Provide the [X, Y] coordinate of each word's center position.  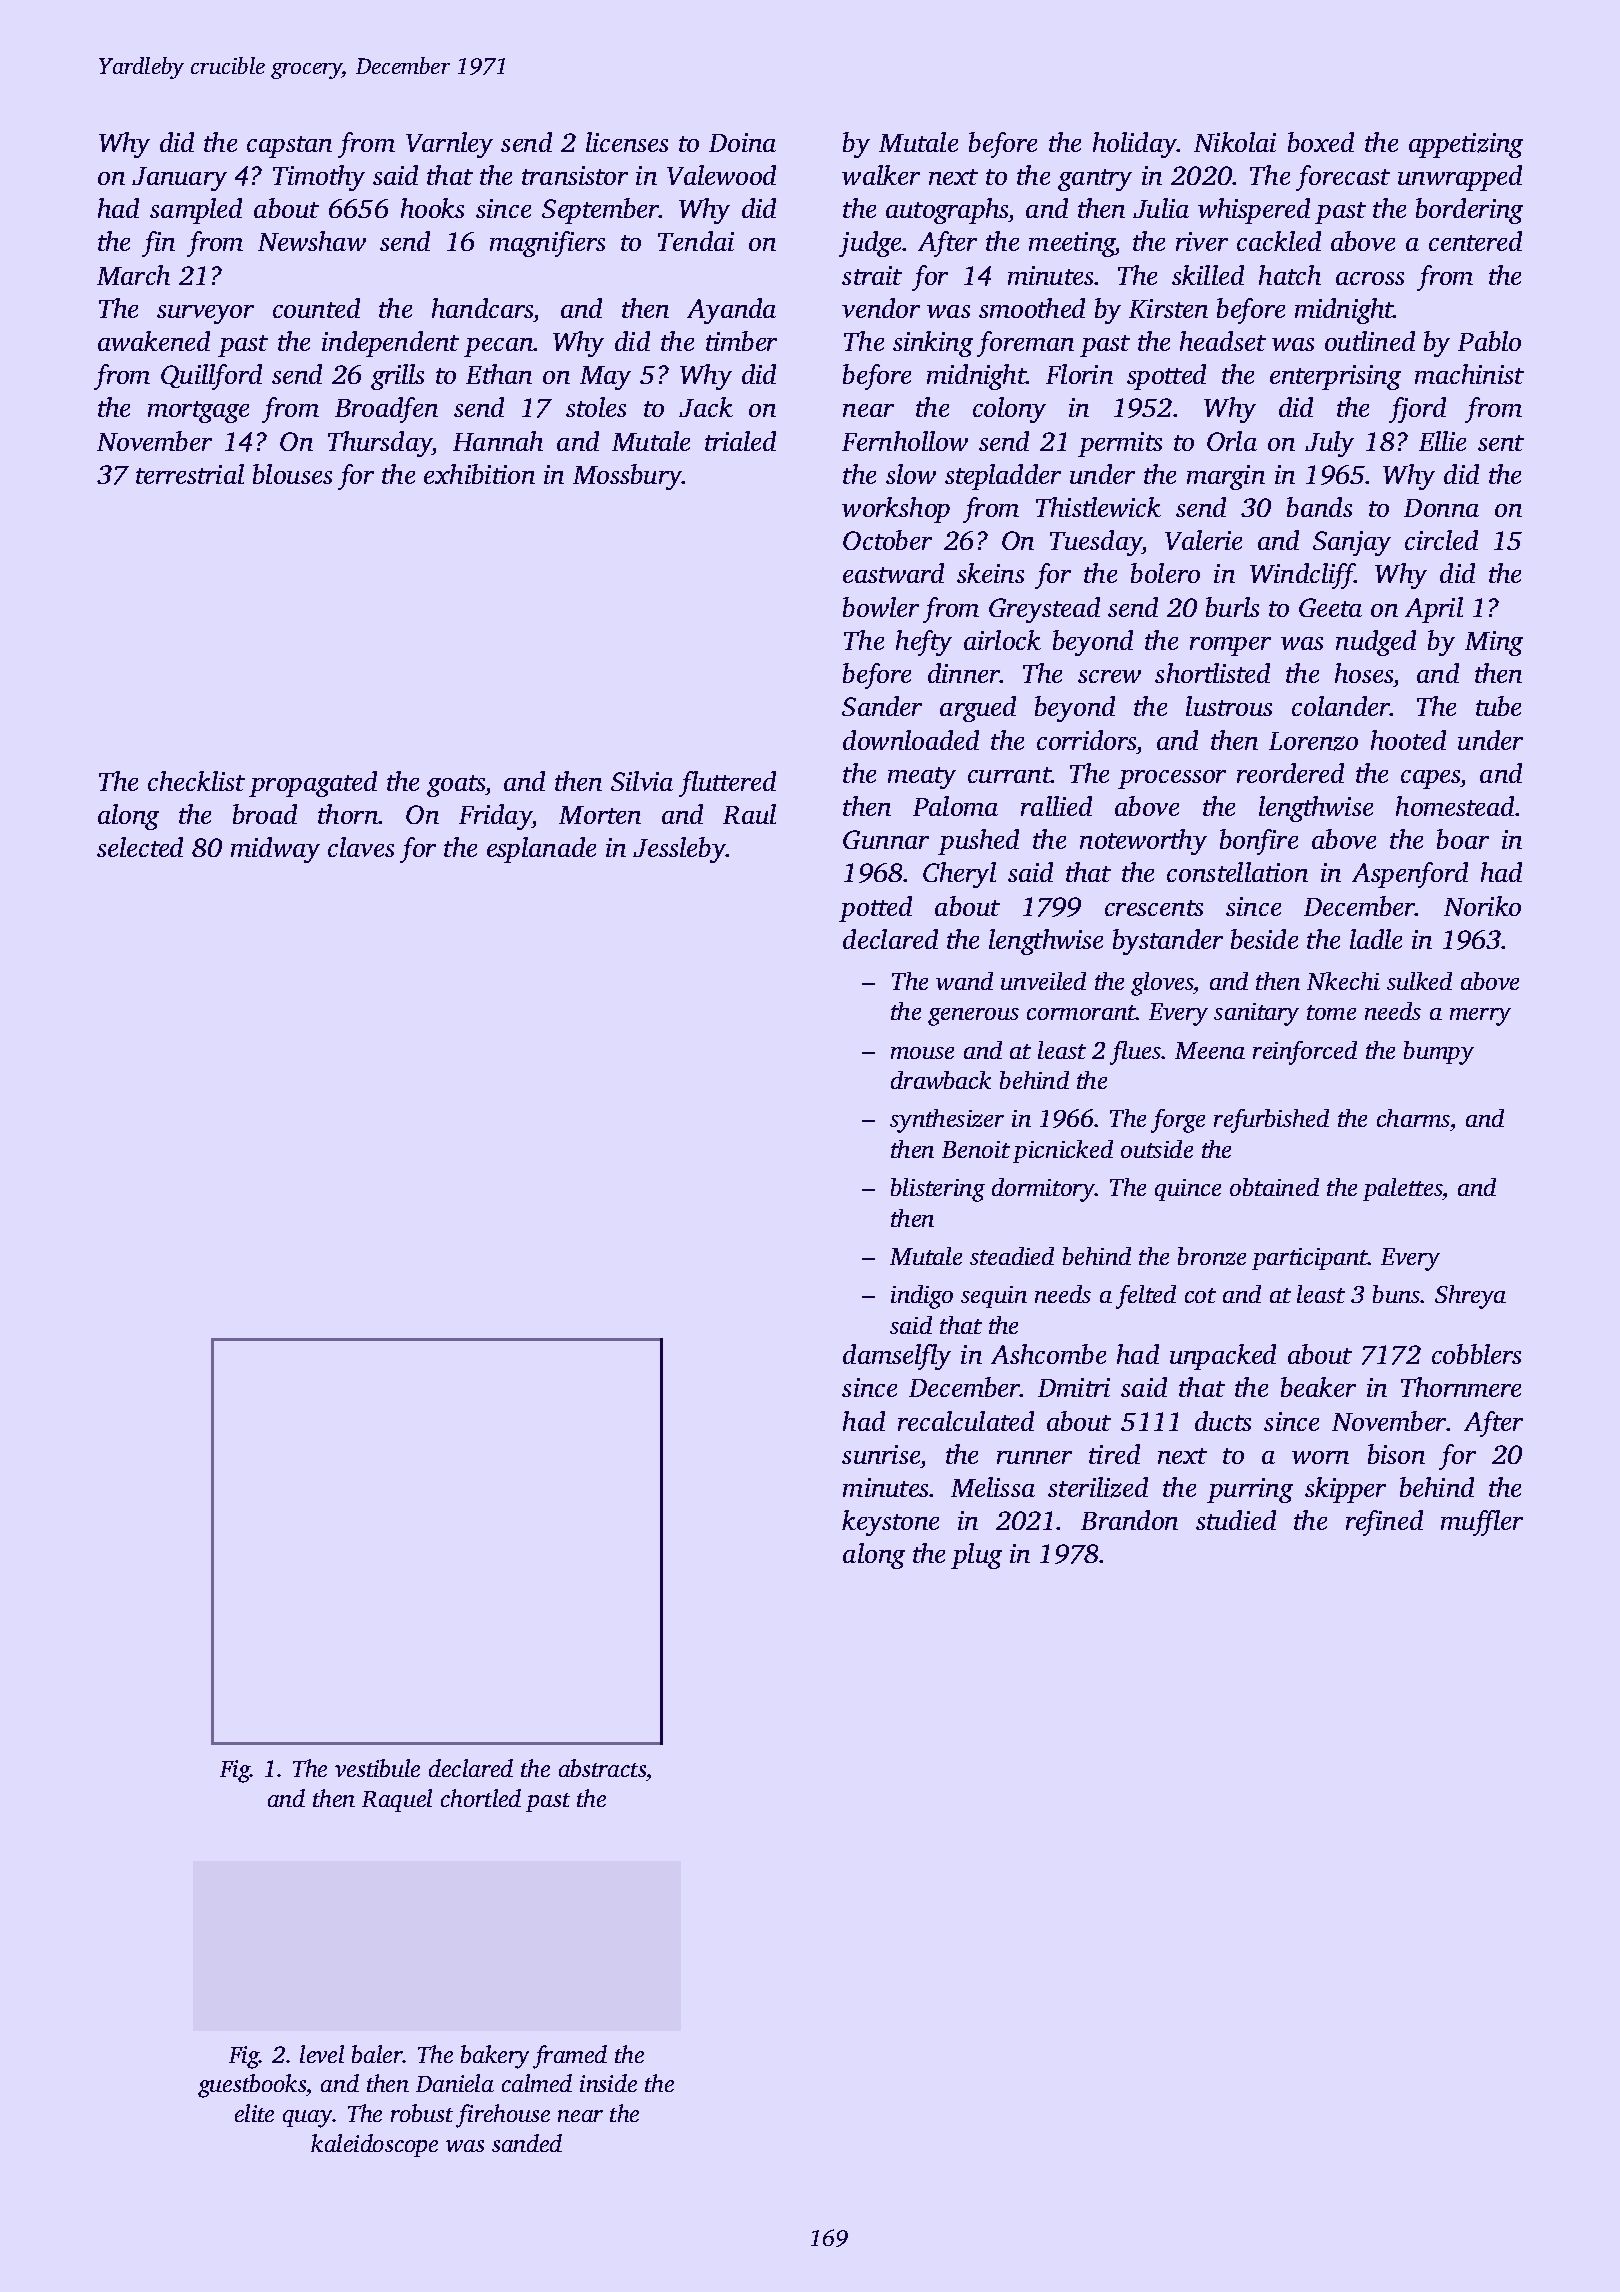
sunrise [881, 1454]
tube [1498, 706]
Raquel [397, 1800]
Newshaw [312, 241]
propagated [313, 784]
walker [881, 175]
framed [570, 2057]
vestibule [377, 1768]
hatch [1290, 275]
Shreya [1470, 1297]
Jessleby [679, 850]
